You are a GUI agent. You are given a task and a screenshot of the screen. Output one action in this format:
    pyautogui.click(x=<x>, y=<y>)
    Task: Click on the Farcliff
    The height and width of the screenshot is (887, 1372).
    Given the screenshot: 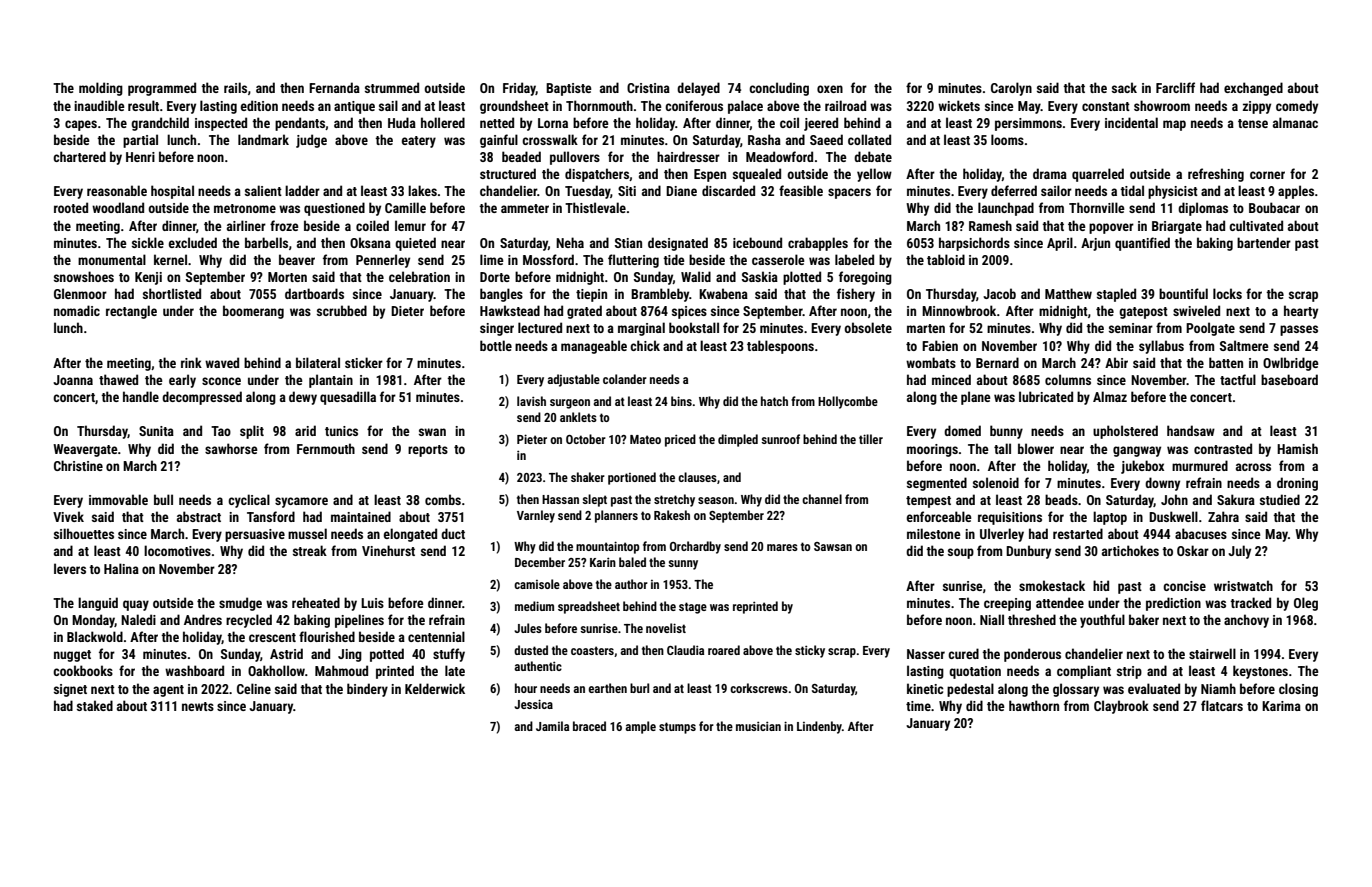 What is the action you would take?
    pyautogui.click(x=1175, y=87)
